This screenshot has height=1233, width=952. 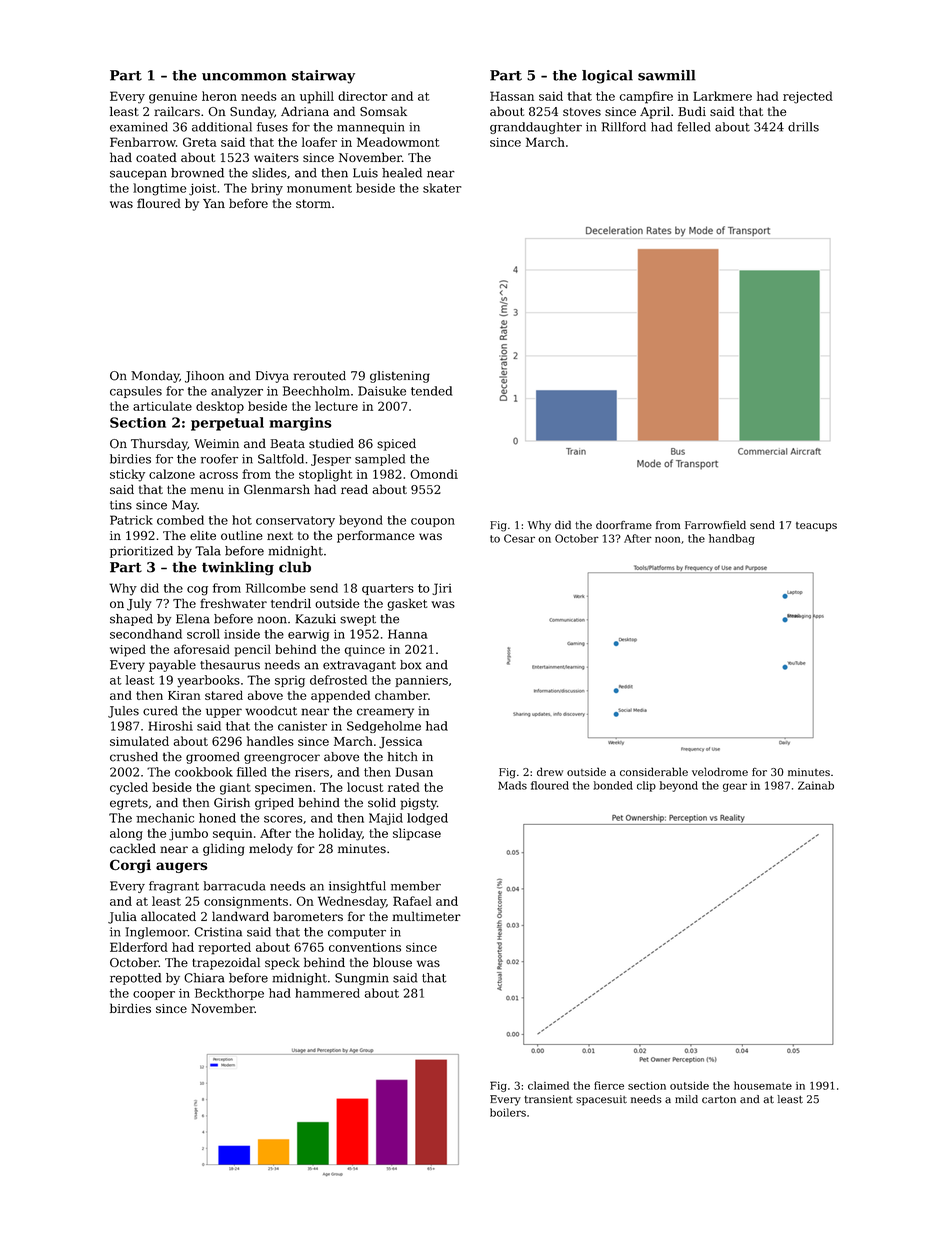 What do you see at coordinates (548, 1085) in the screenshot?
I see `claimed` at bounding box center [548, 1085].
